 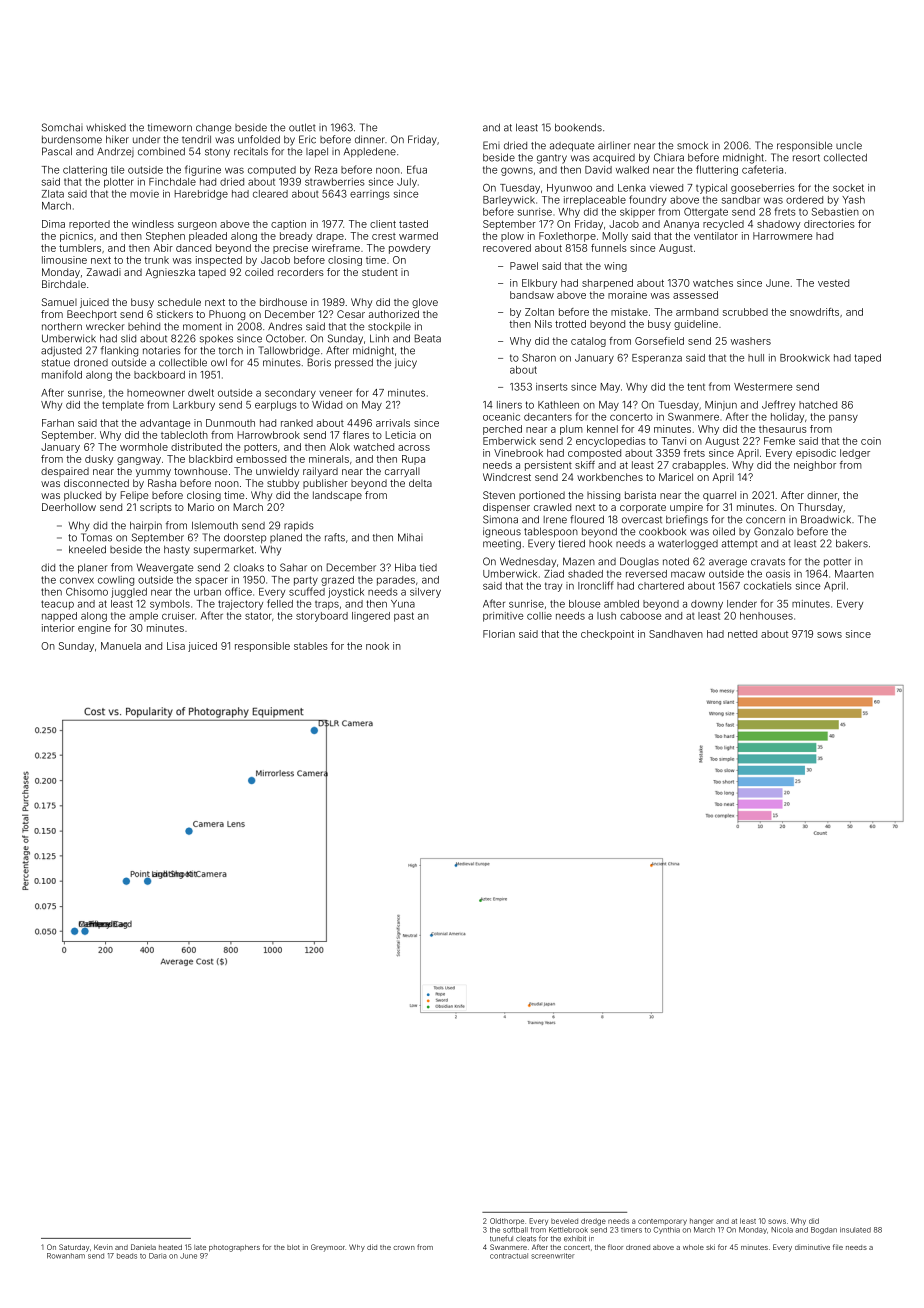 I want to click on Manuela, so click(x=121, y=646).
